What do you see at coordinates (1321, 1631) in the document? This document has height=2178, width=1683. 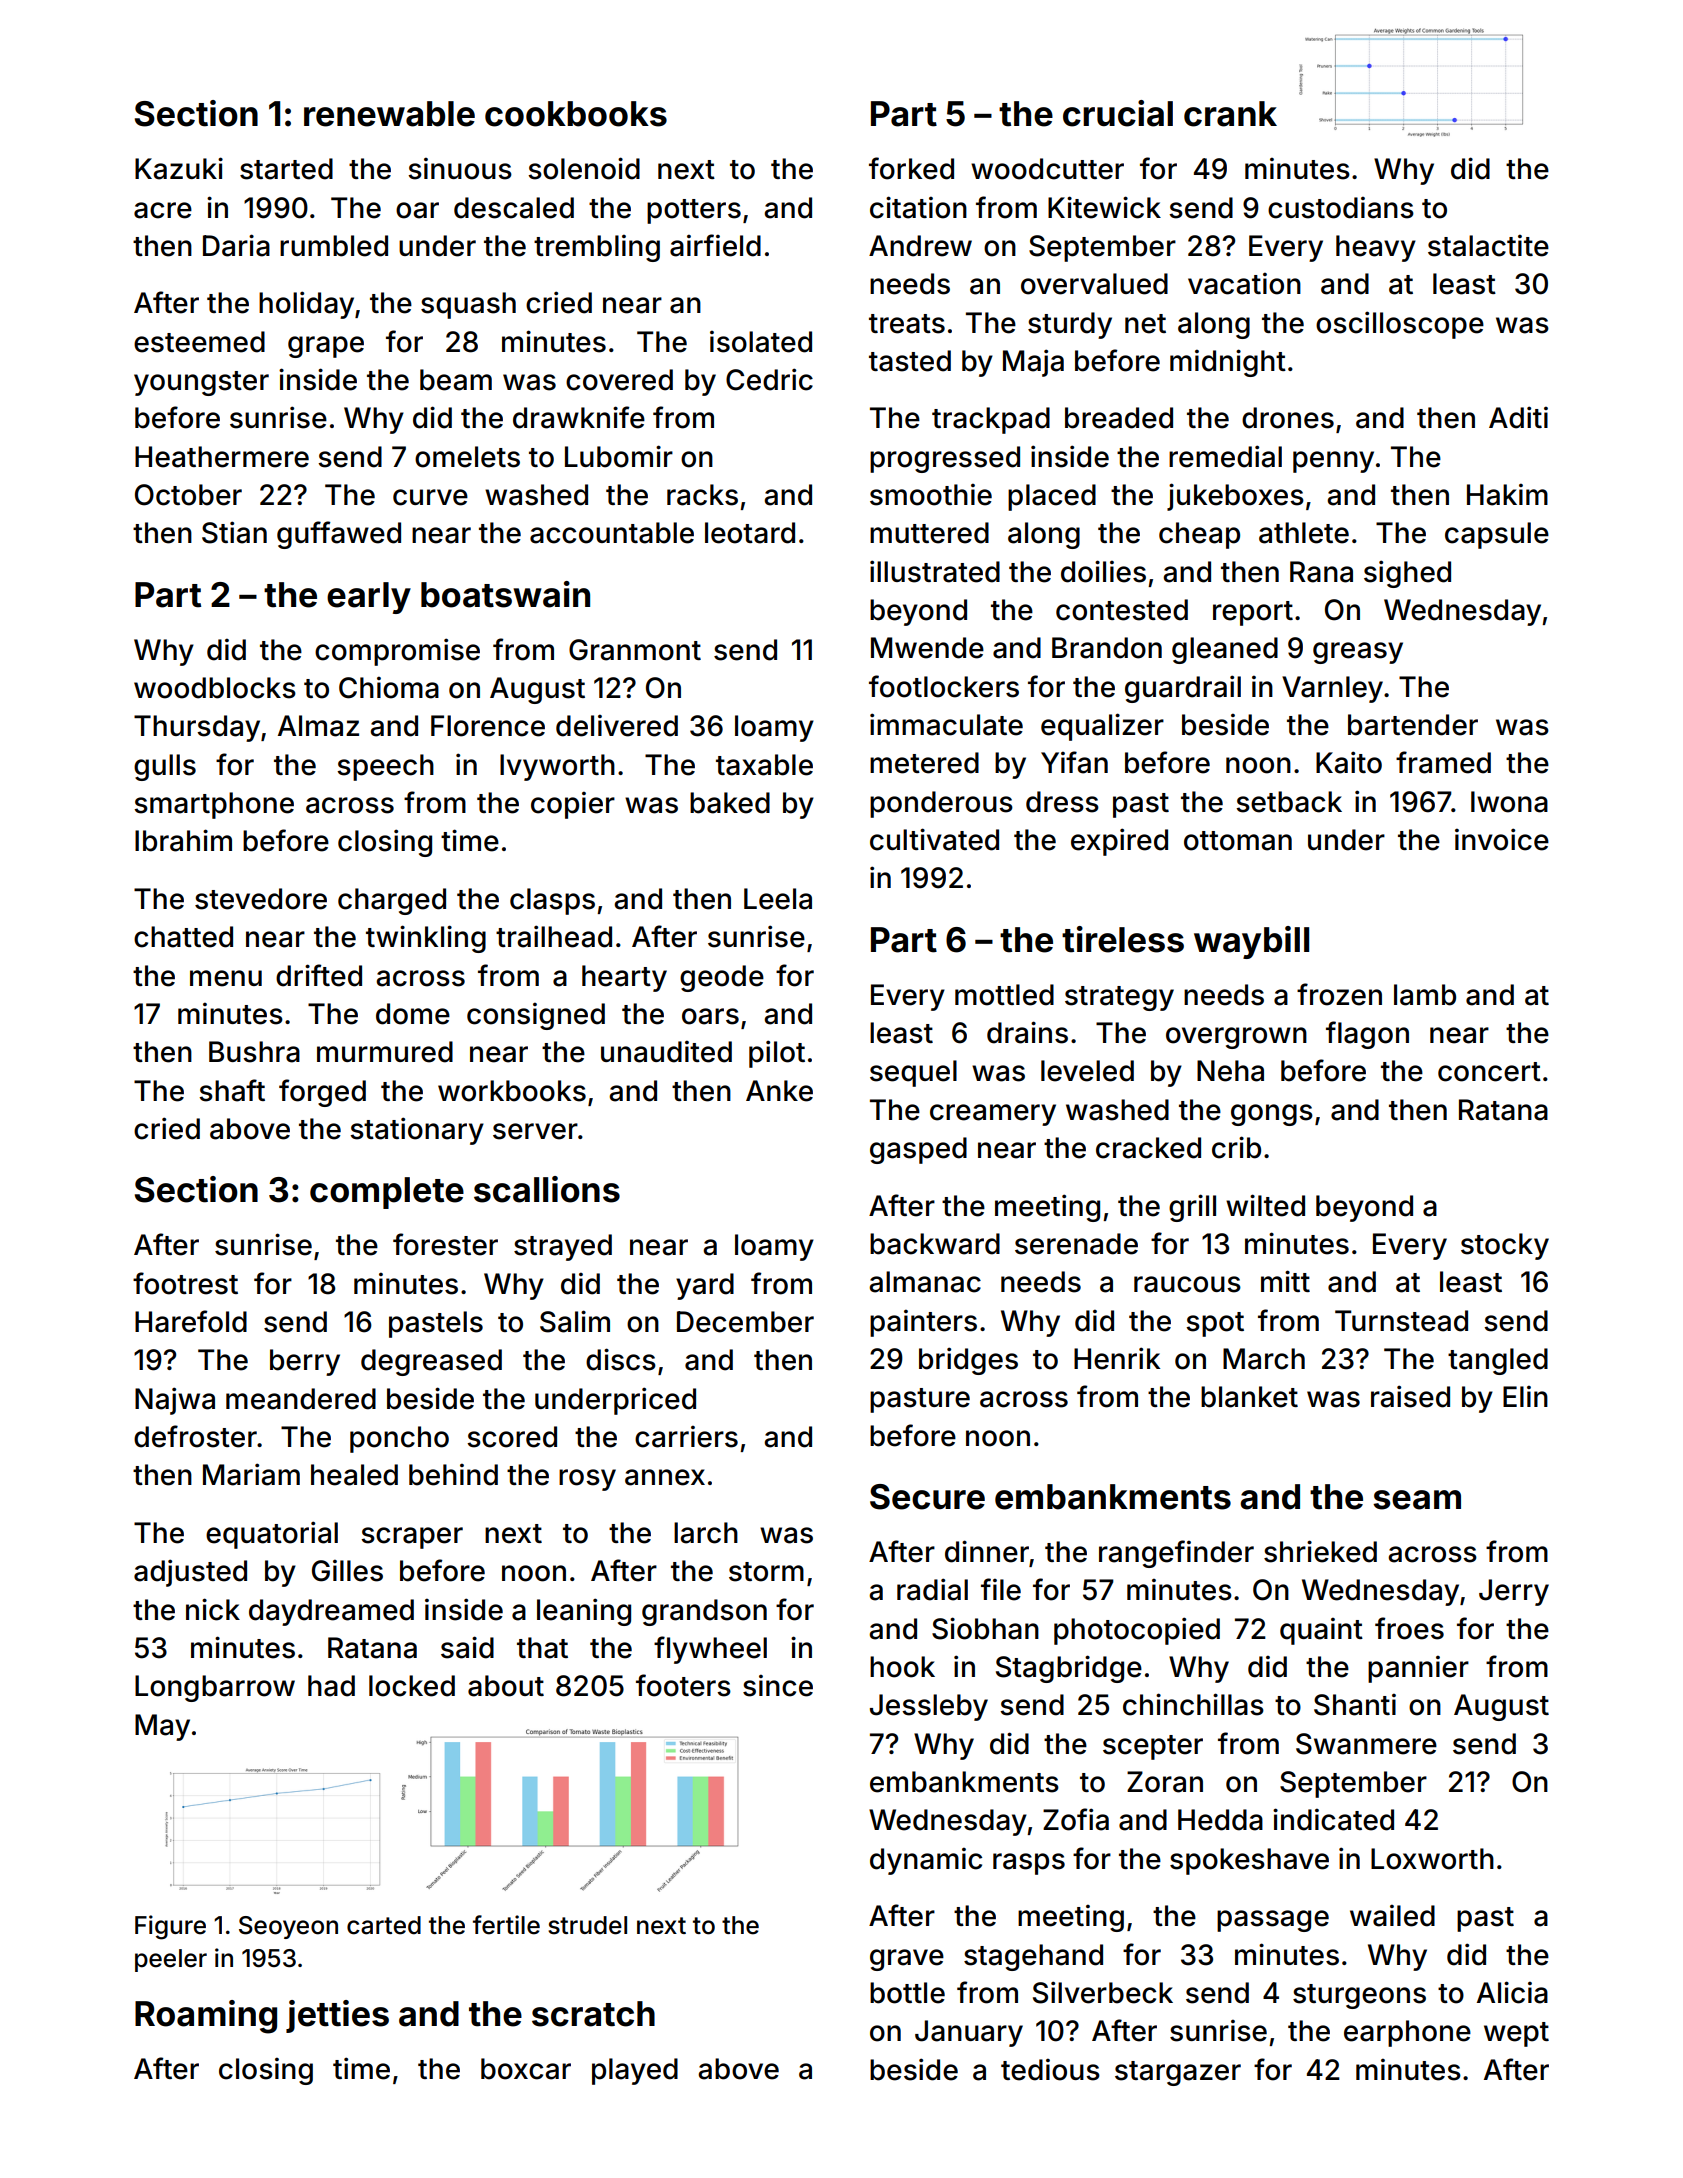 I see `quaint` at bounding box center [1321, 1631].
